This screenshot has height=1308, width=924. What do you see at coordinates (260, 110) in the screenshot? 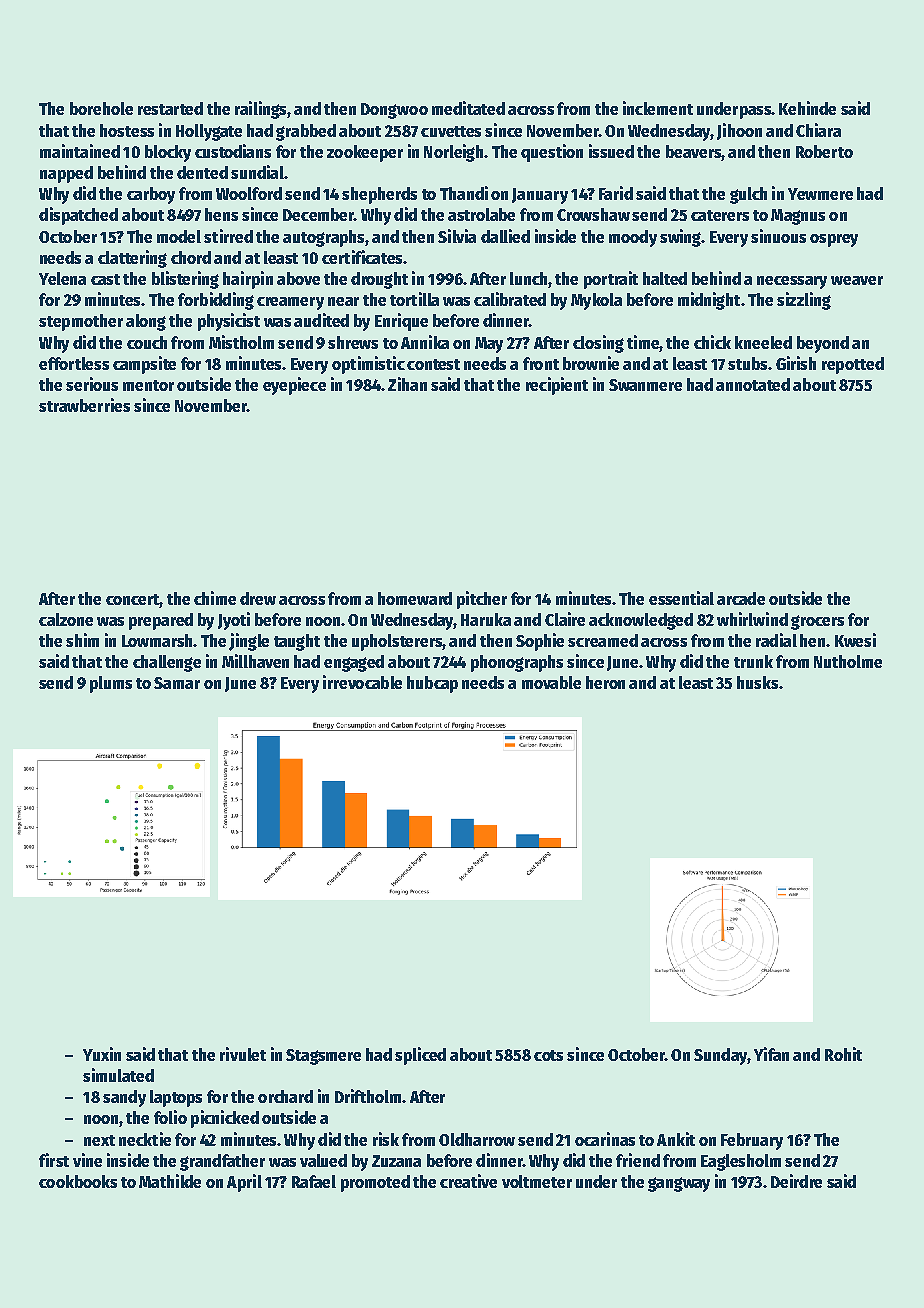
I see `railings` at bounding box center [260, 110].
